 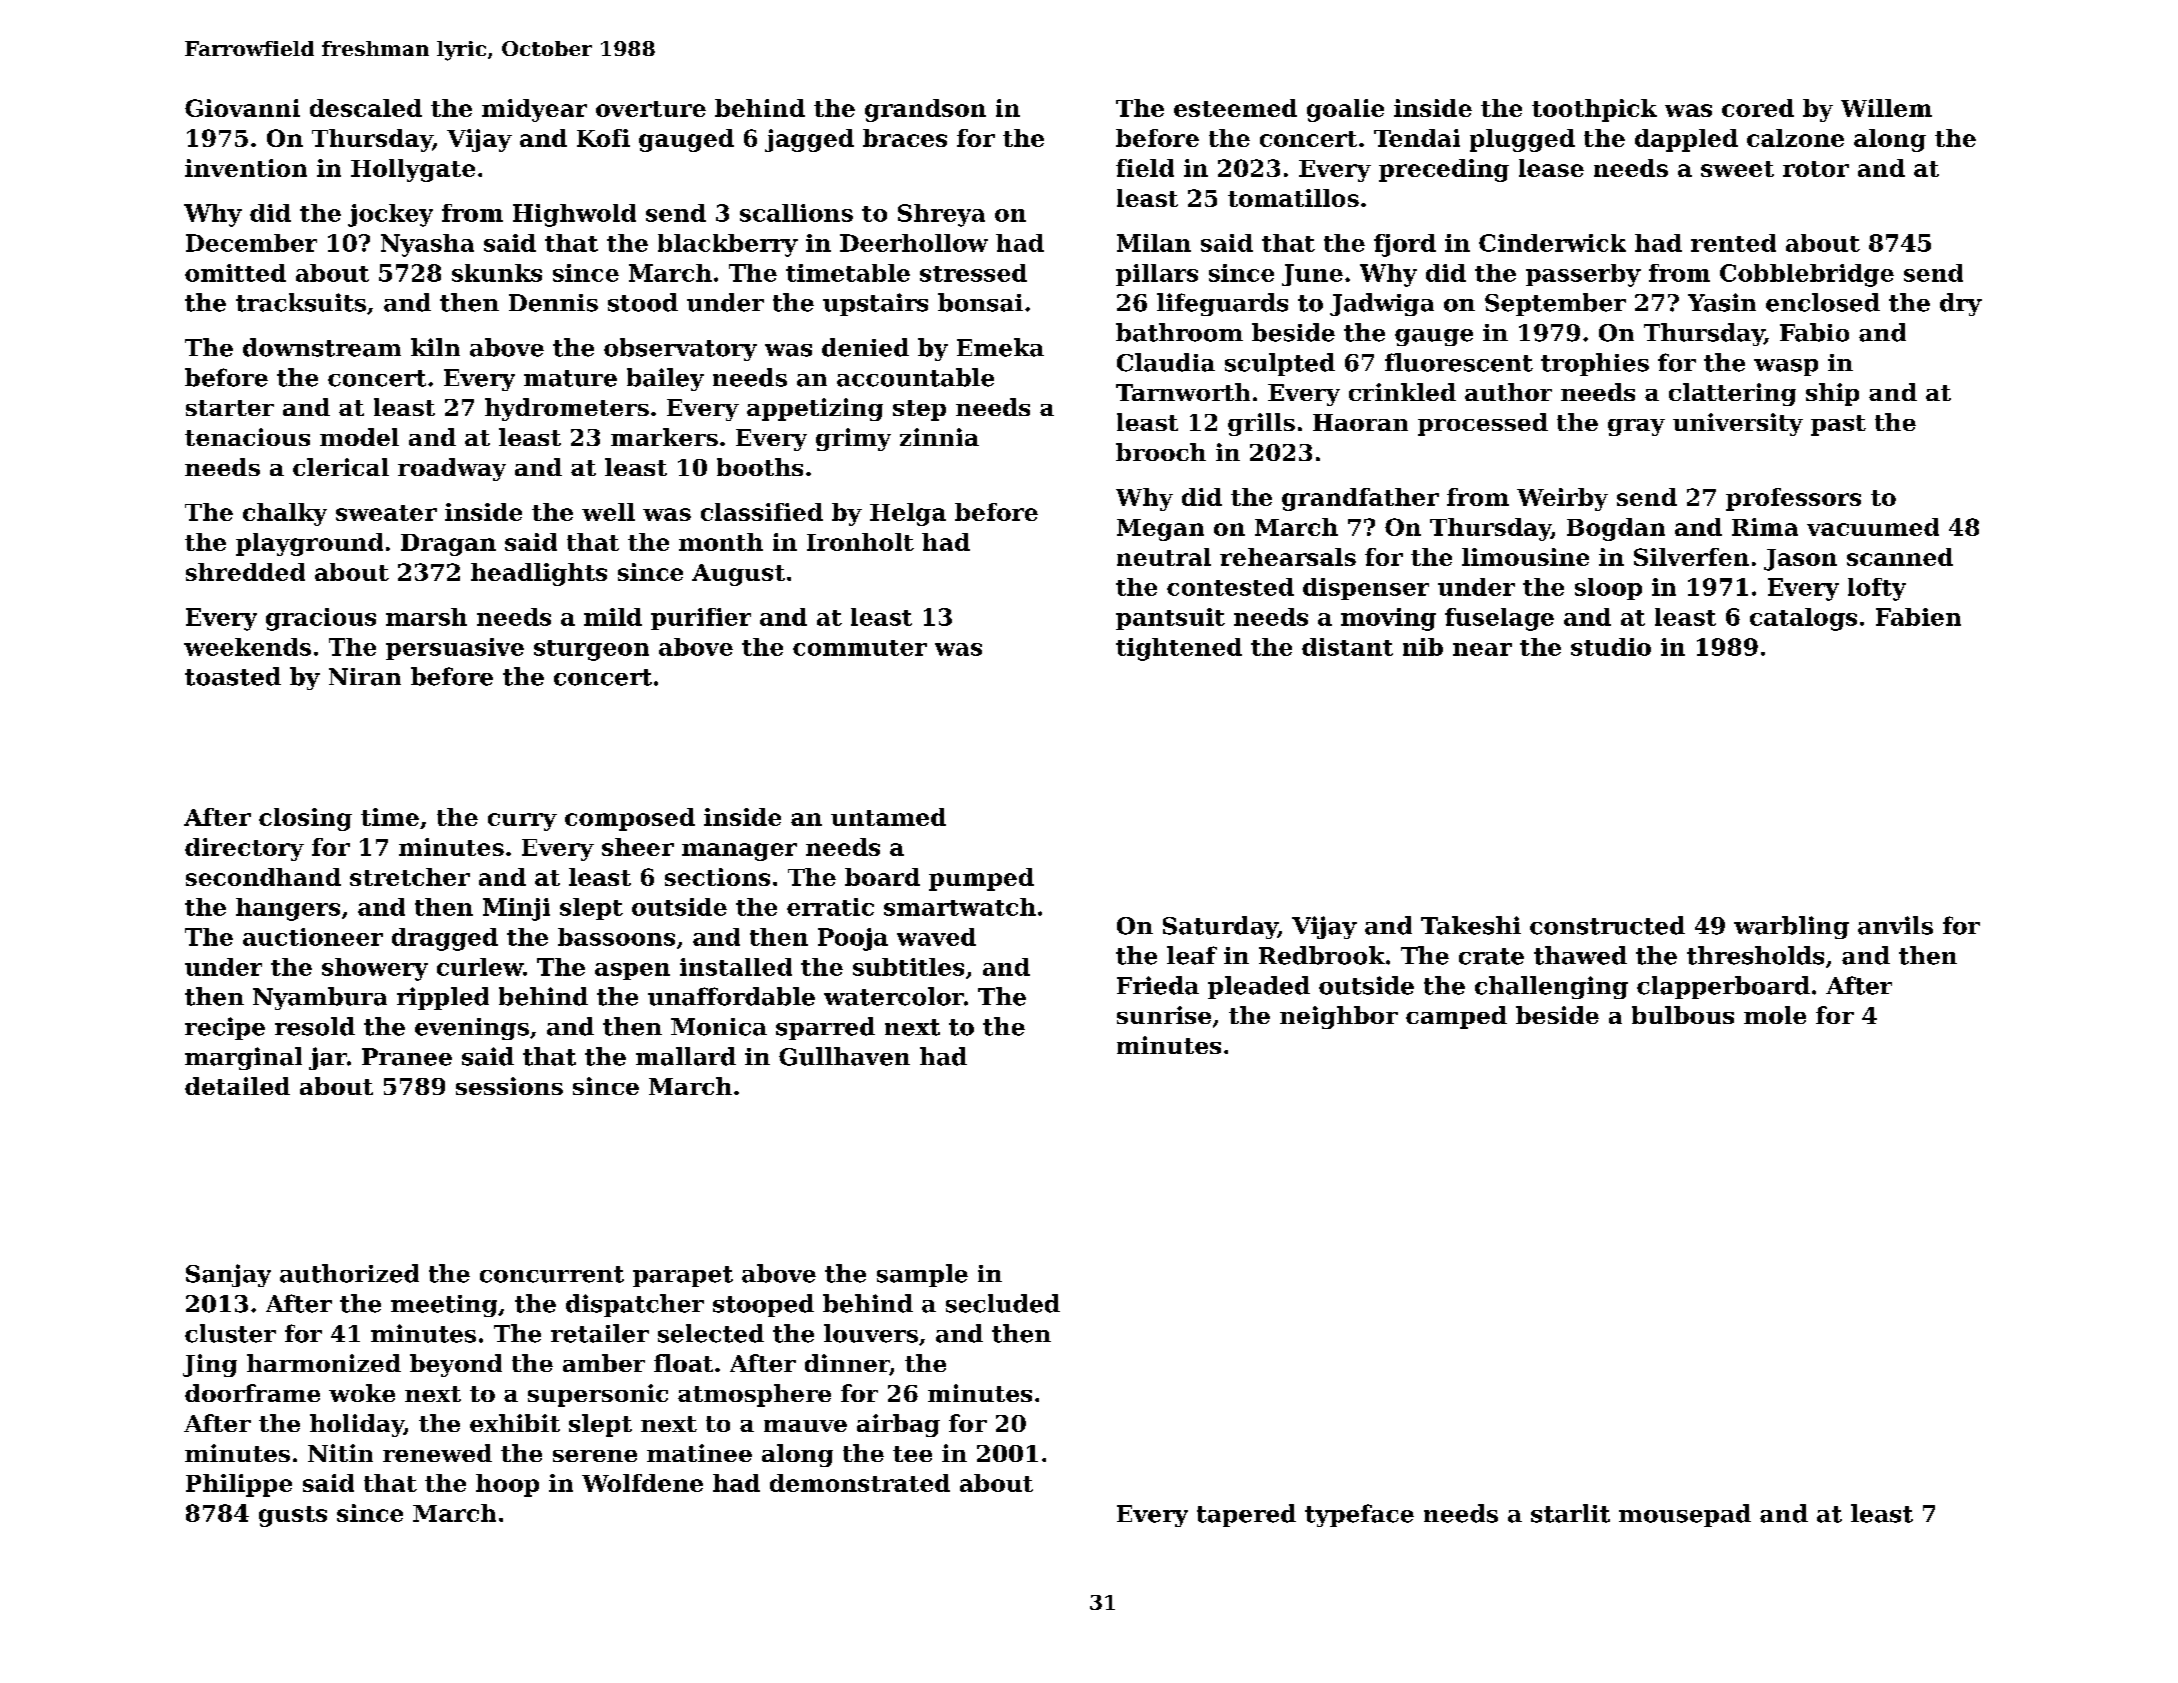 I want to click on descaled, so click(x=366, y=108).
